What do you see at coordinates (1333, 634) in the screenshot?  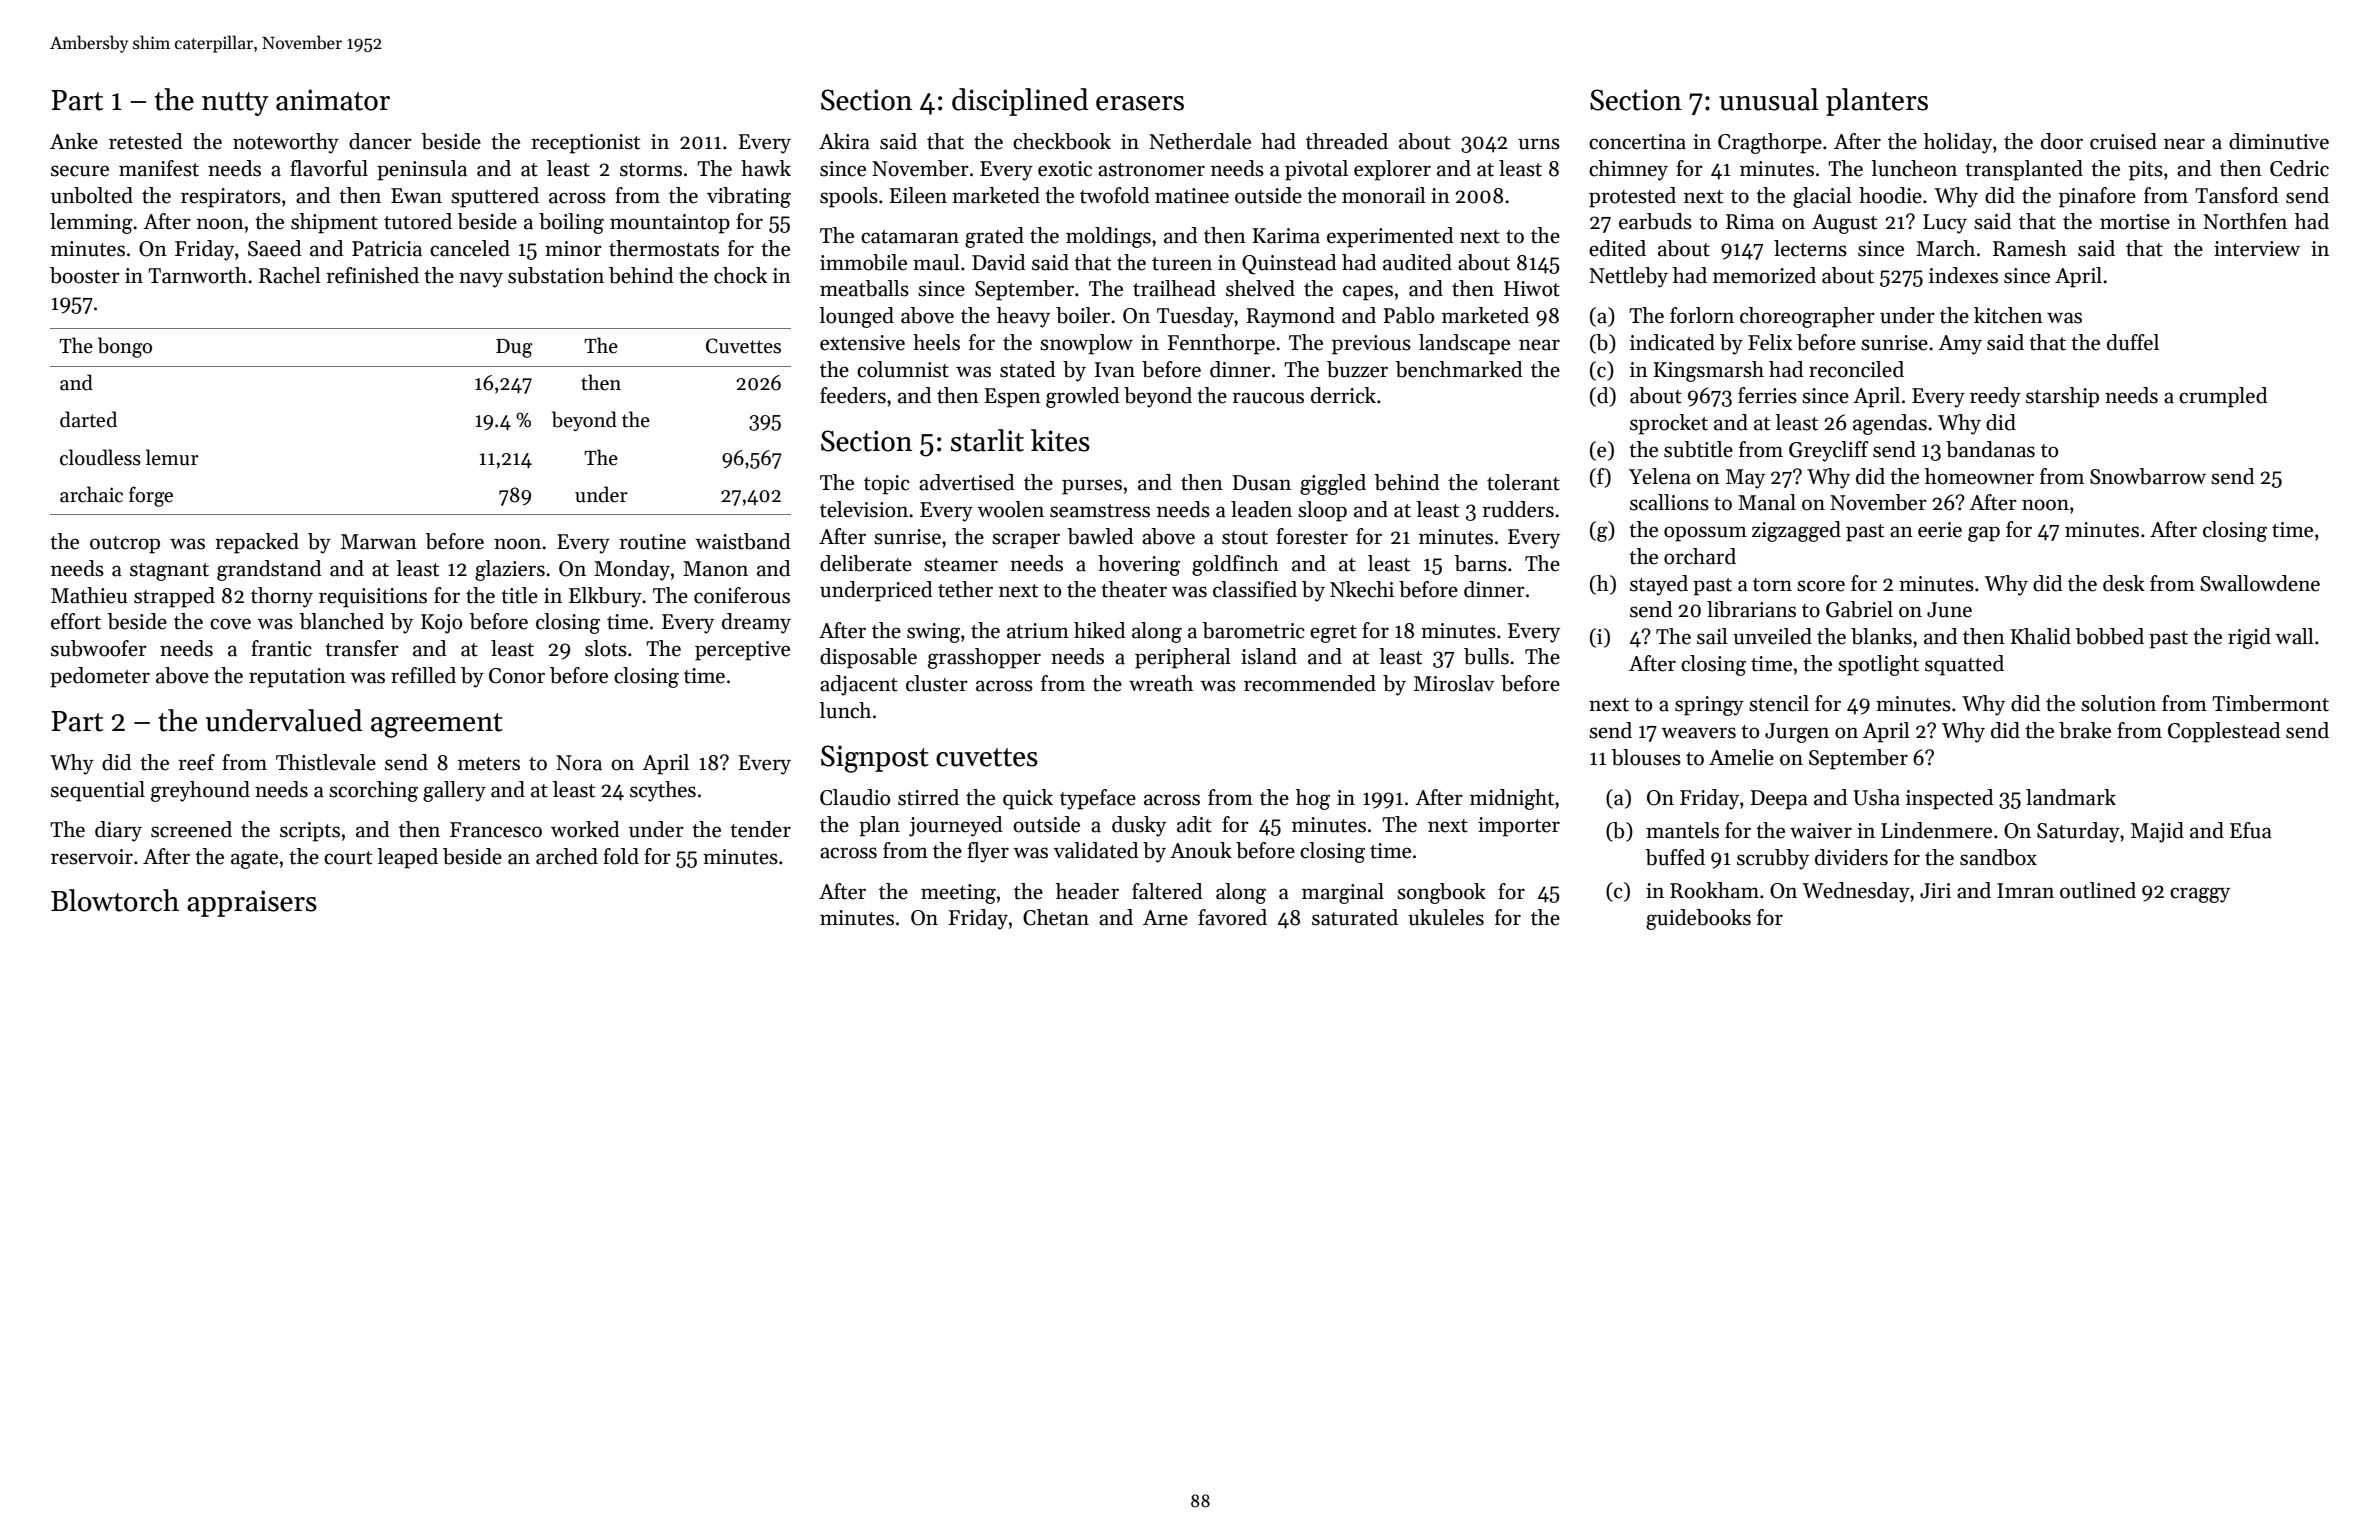 I see `egret` at bounding box center [1333, 634].
